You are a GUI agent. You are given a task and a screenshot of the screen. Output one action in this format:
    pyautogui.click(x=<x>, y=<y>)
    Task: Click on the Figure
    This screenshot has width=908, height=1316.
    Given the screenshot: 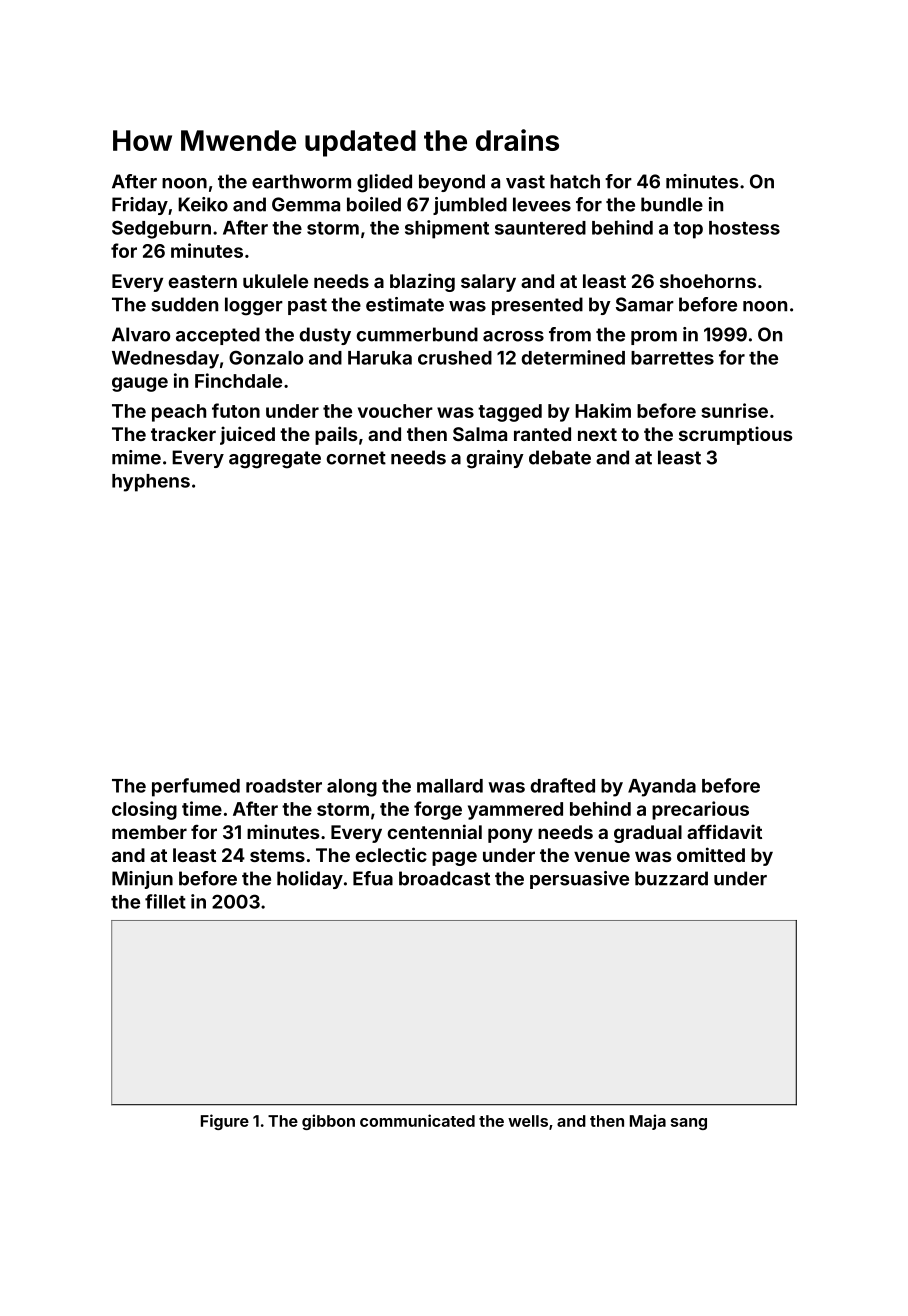 What is the action you would take?
    pyautogui.click(x=225, y=1122)
